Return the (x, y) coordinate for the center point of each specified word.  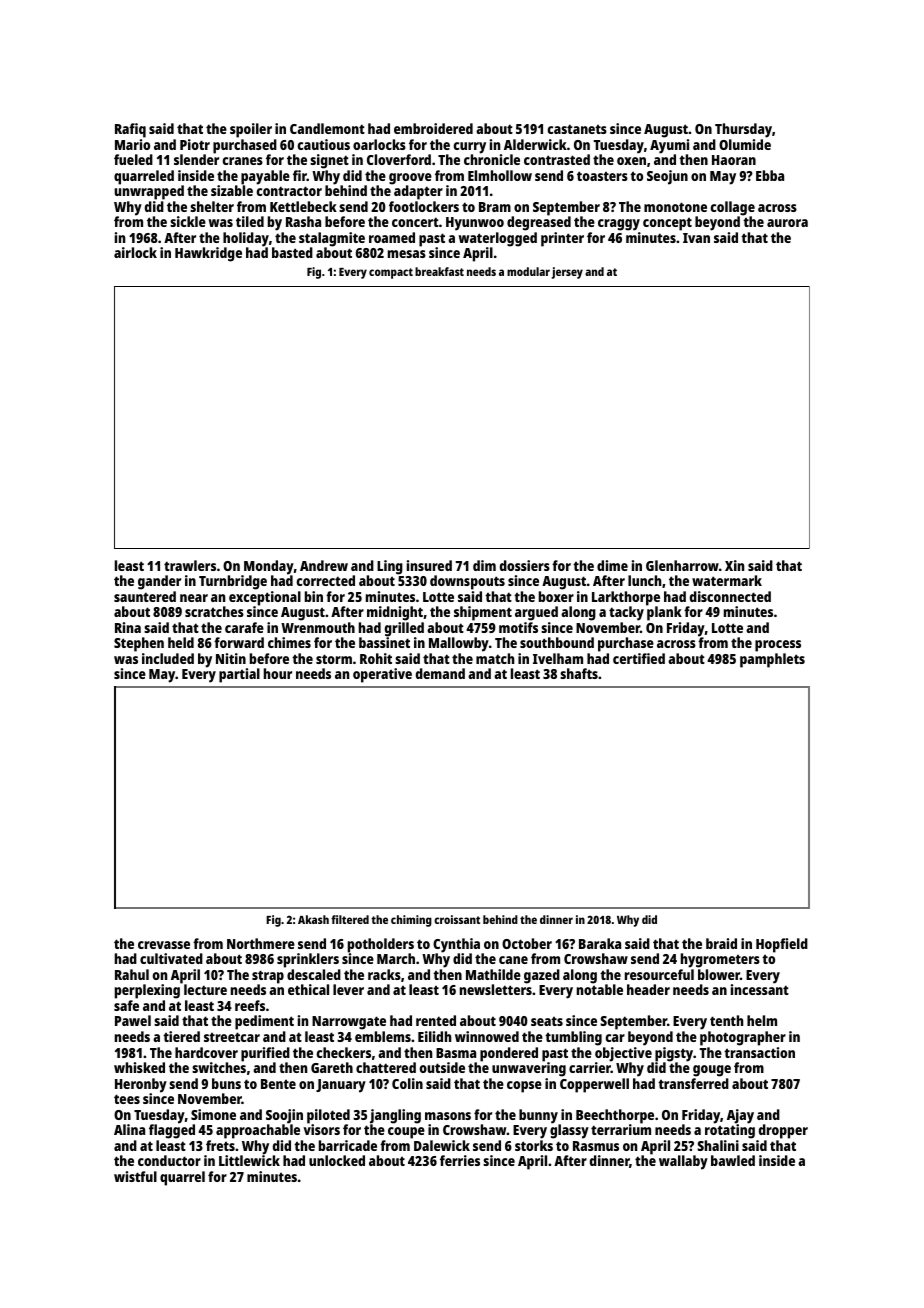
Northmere (261, 943)
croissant (457, 919)
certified (639, 658)
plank (664, 613)
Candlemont (327, 128)
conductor (169, 1160)
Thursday (743, 130)
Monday (269, 567)
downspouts (467, 582)
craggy (619, 225)
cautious (324, 144)
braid (721, 943)
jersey (567, 273)
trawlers (190, 565)
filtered (350, 919)
